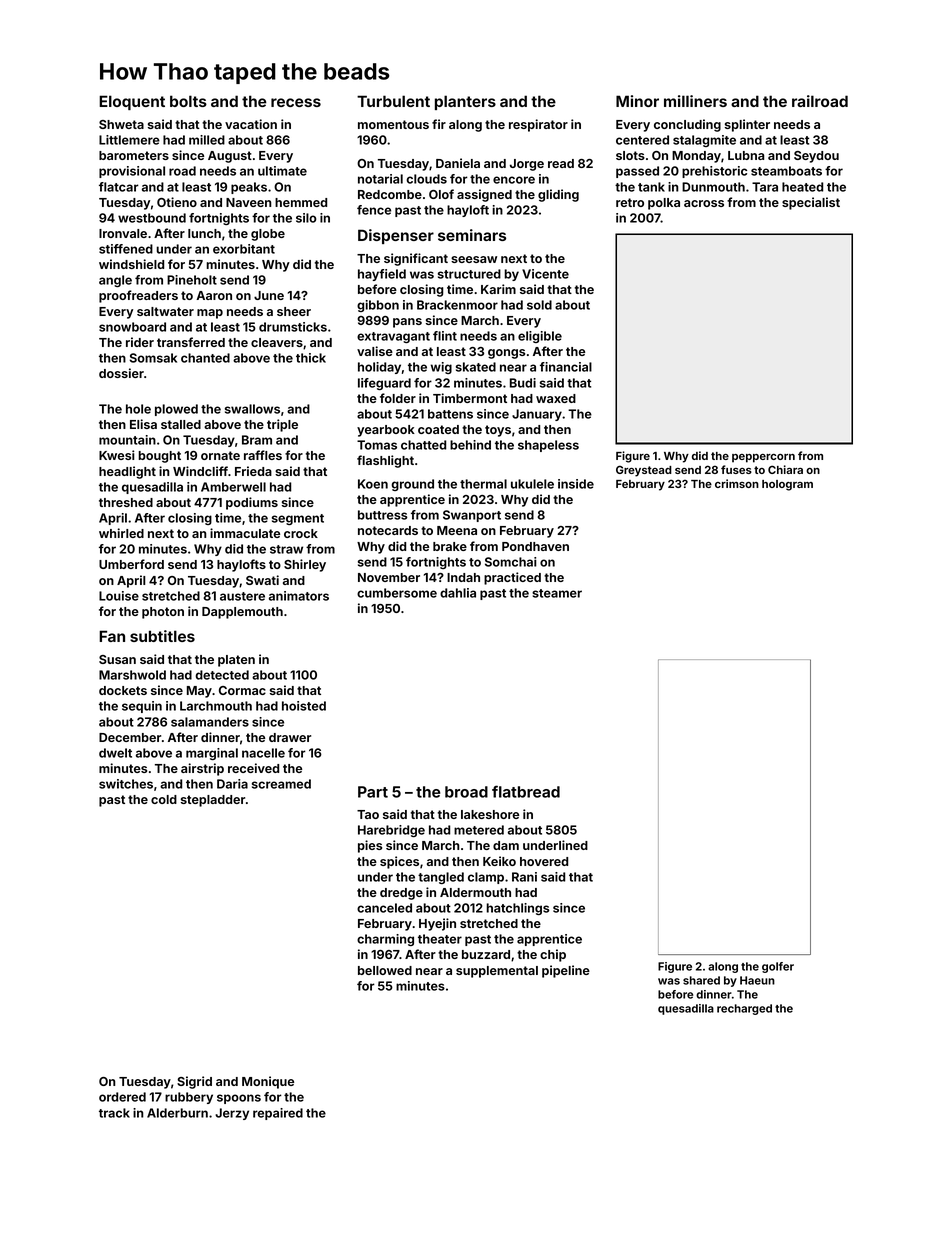 The height and width of the image is (1233, 952). Describe the element at coordinates (763, 458) in the image. I see `peppercorn` at that location.
